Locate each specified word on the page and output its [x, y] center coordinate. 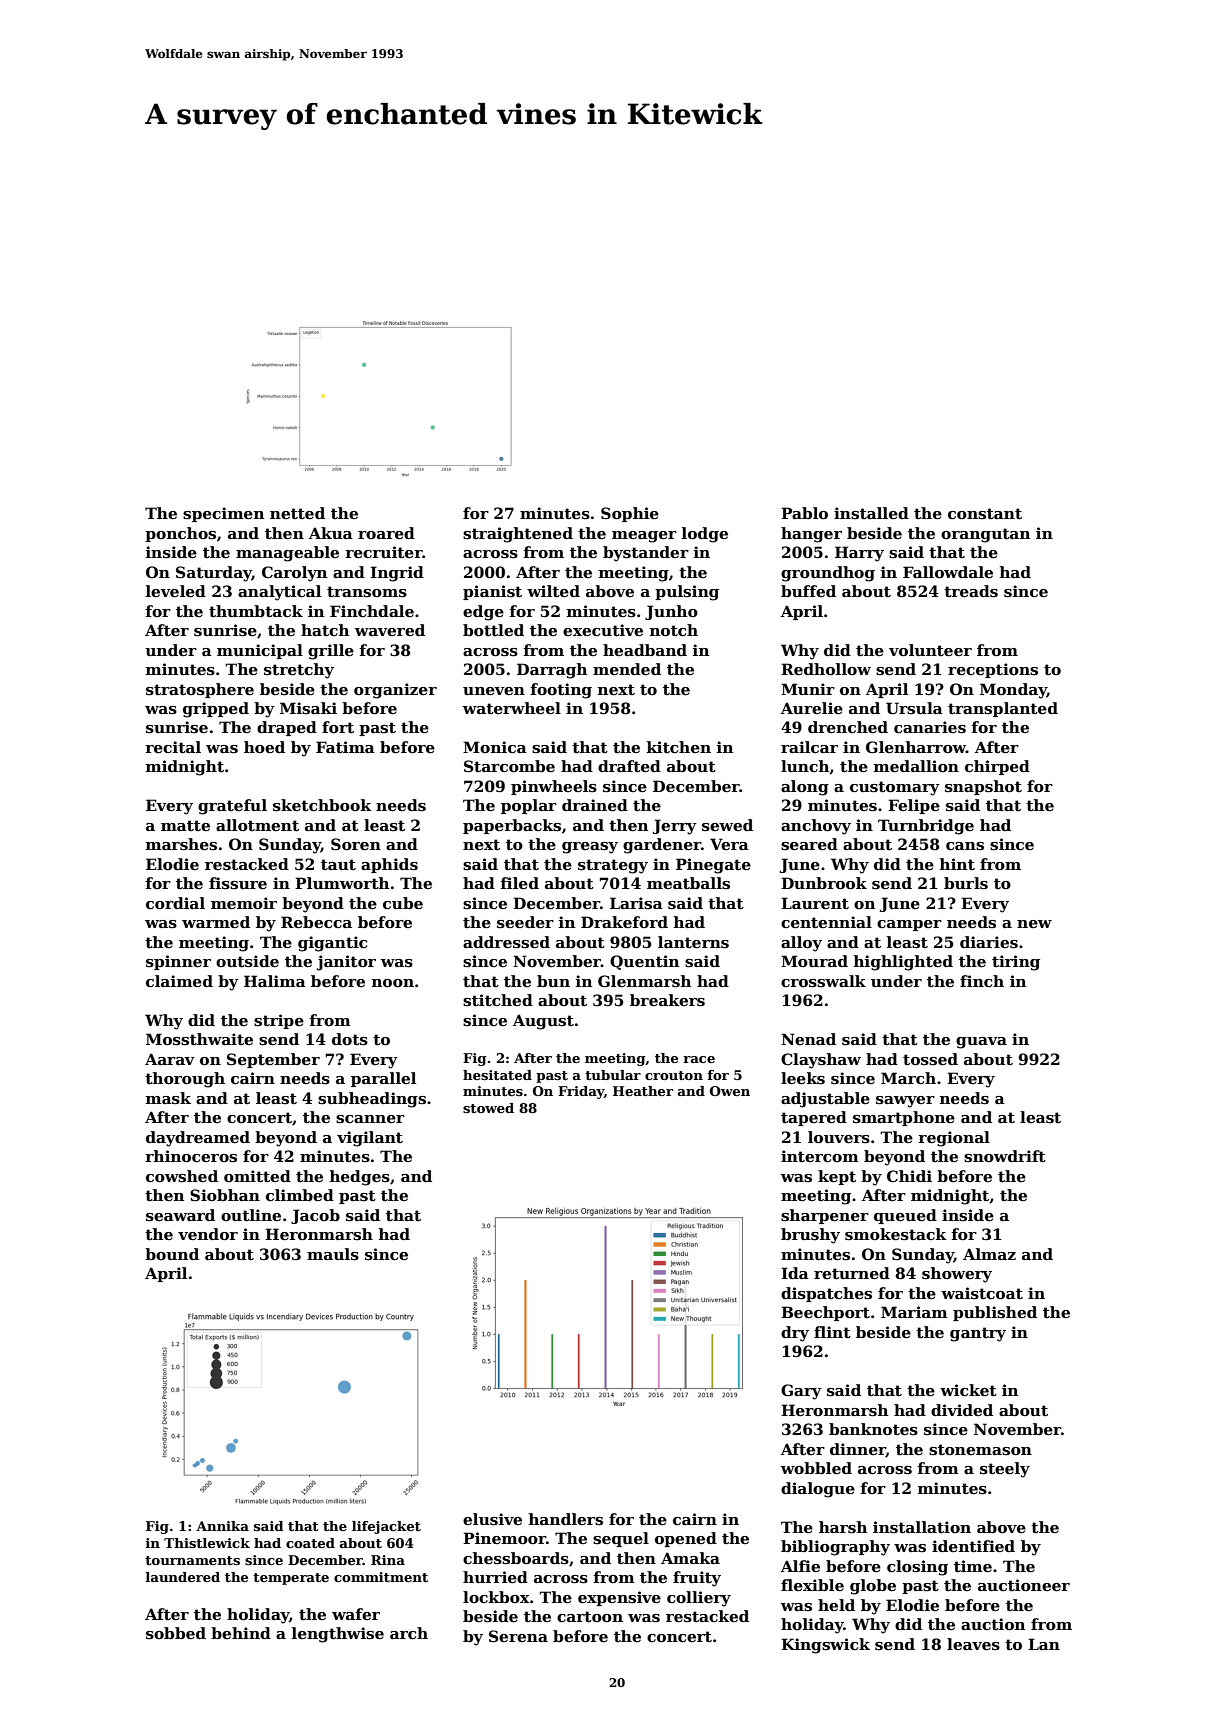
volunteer [930, 650]
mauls [333, 1254]
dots [350, 1039]
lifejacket [386, 1527]
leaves [973, 1644]
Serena [518, 1636]
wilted [553, 591]
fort [338, 727]
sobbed [176, 1633]
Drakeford [624, 922]
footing [561, 691]
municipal [260, 651]
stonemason [980, 1449]
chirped [997, 767]
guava [981, 1043]
